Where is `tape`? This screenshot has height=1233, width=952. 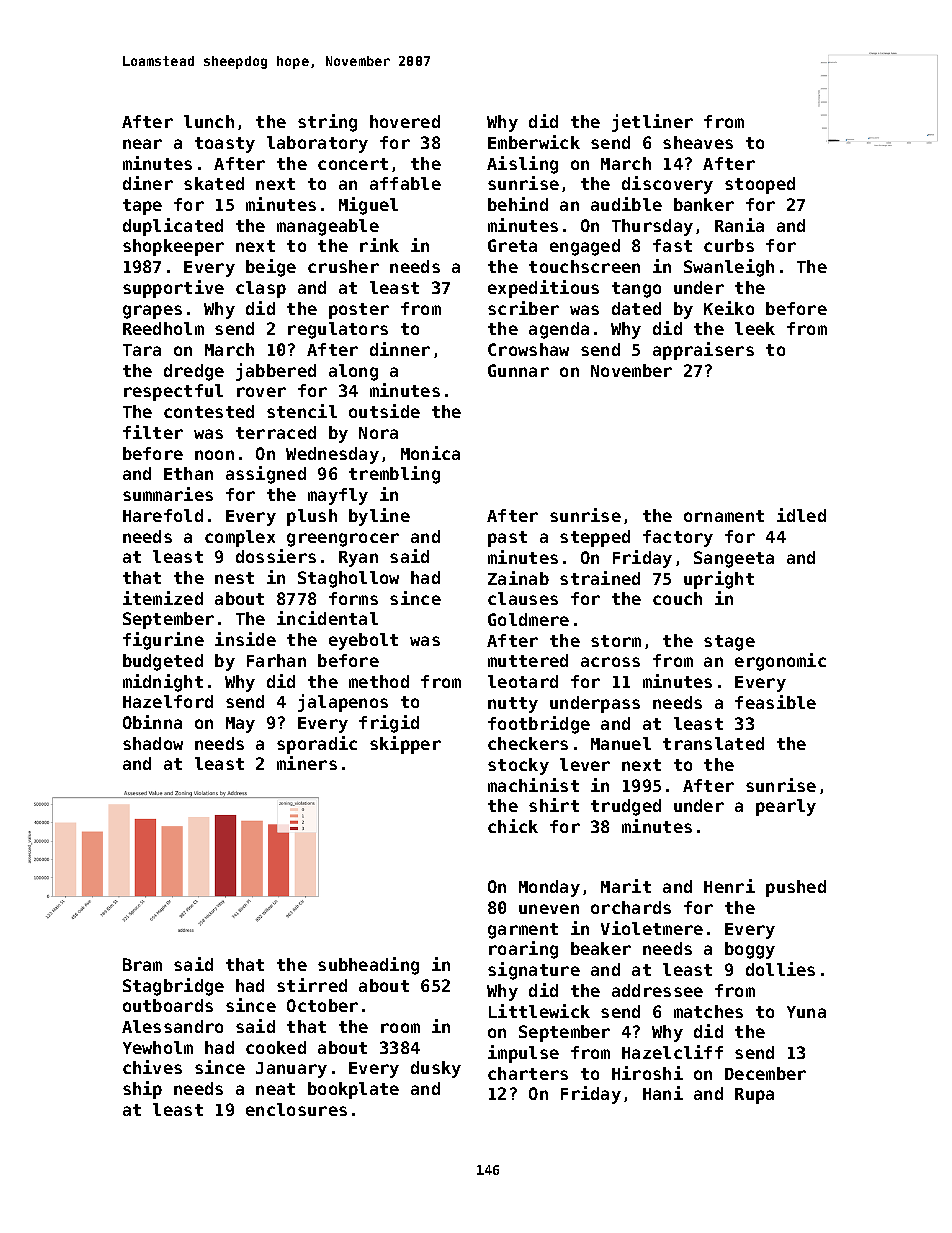
tape is located at coordinates (142, 207).
